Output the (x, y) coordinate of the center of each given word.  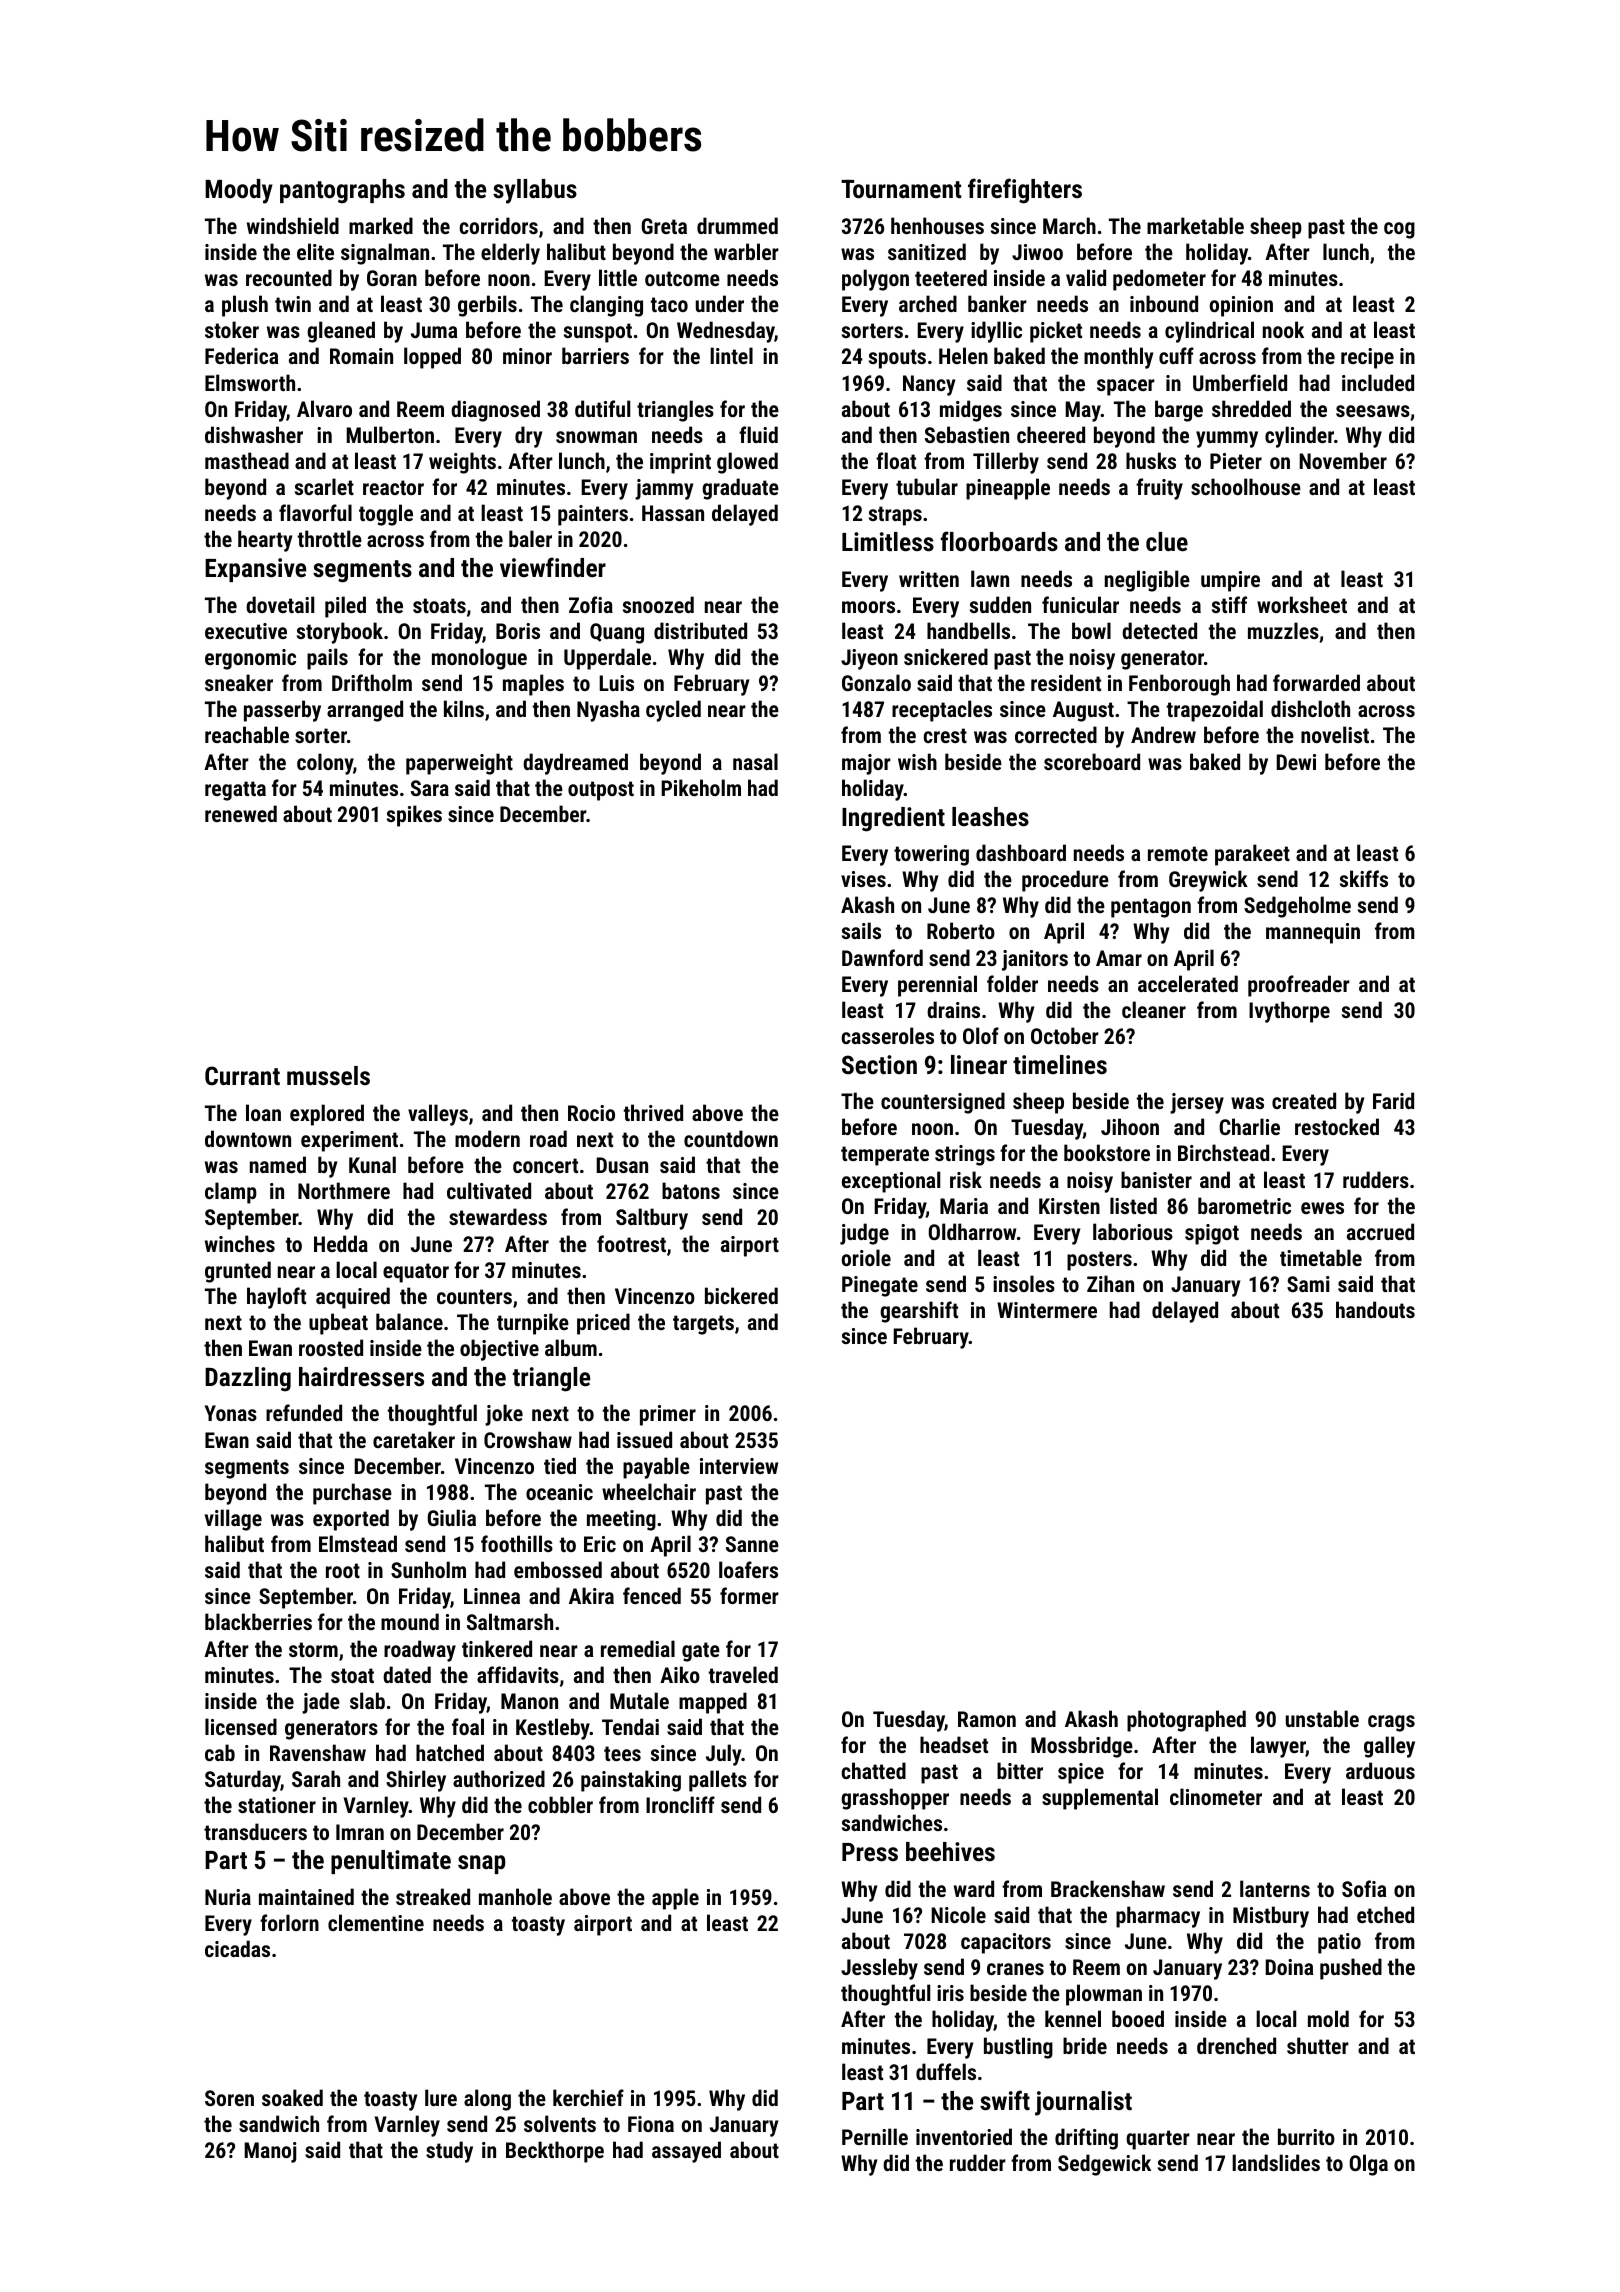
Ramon (987, 1719)
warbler (746, 251)
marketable (1195, 225)
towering (931, 855)
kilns (464, 708)
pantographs (342, 191)
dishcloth (1310, 708)
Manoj (270, 2152)
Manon (529, 1701)
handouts (1375, 1309)
